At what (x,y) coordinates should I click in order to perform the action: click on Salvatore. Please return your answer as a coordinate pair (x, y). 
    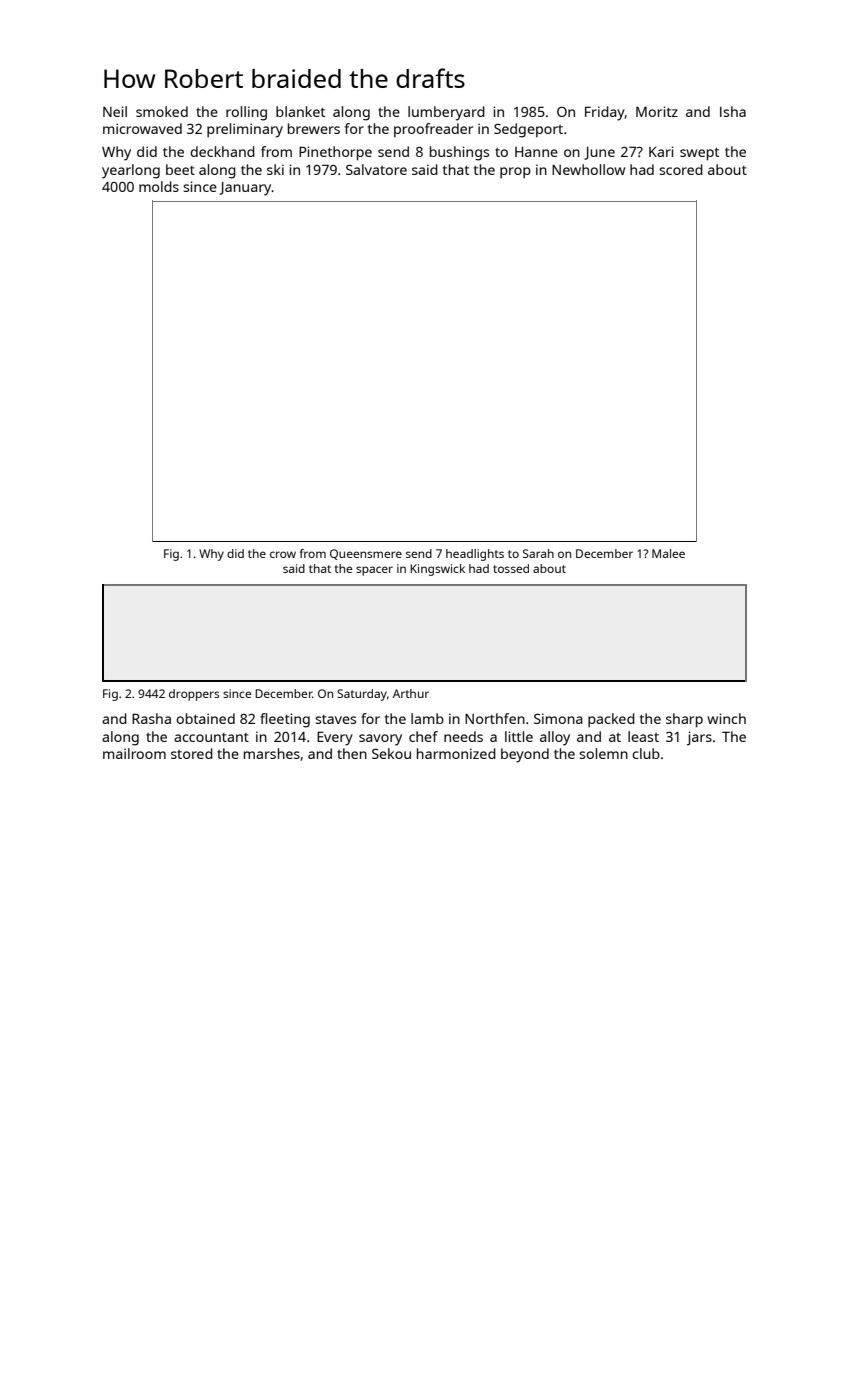
    Looking at the image, I should click on (376, 169).
